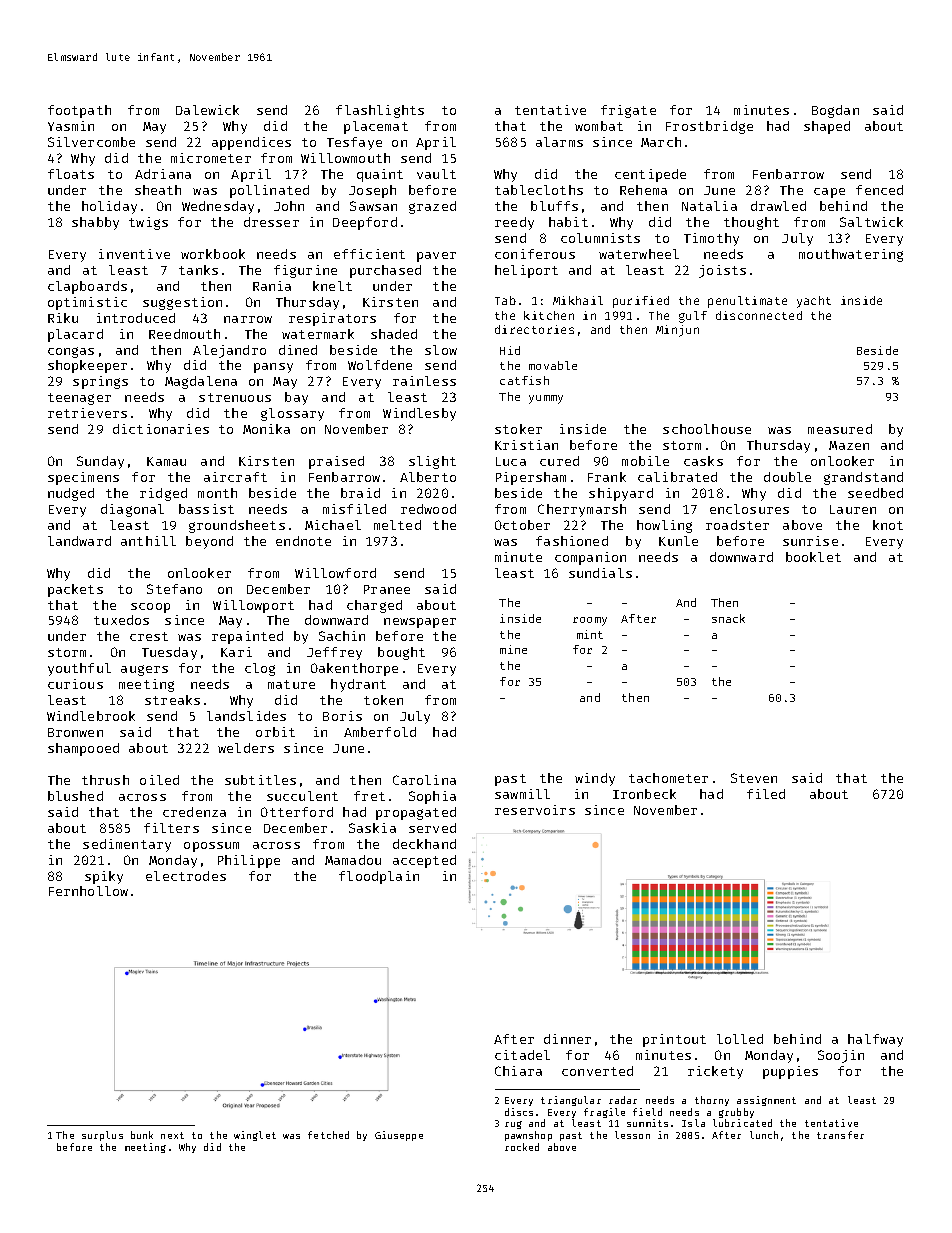  Describe the element at coordinates (600, 238) in the page. I see `columnists` at that location.
